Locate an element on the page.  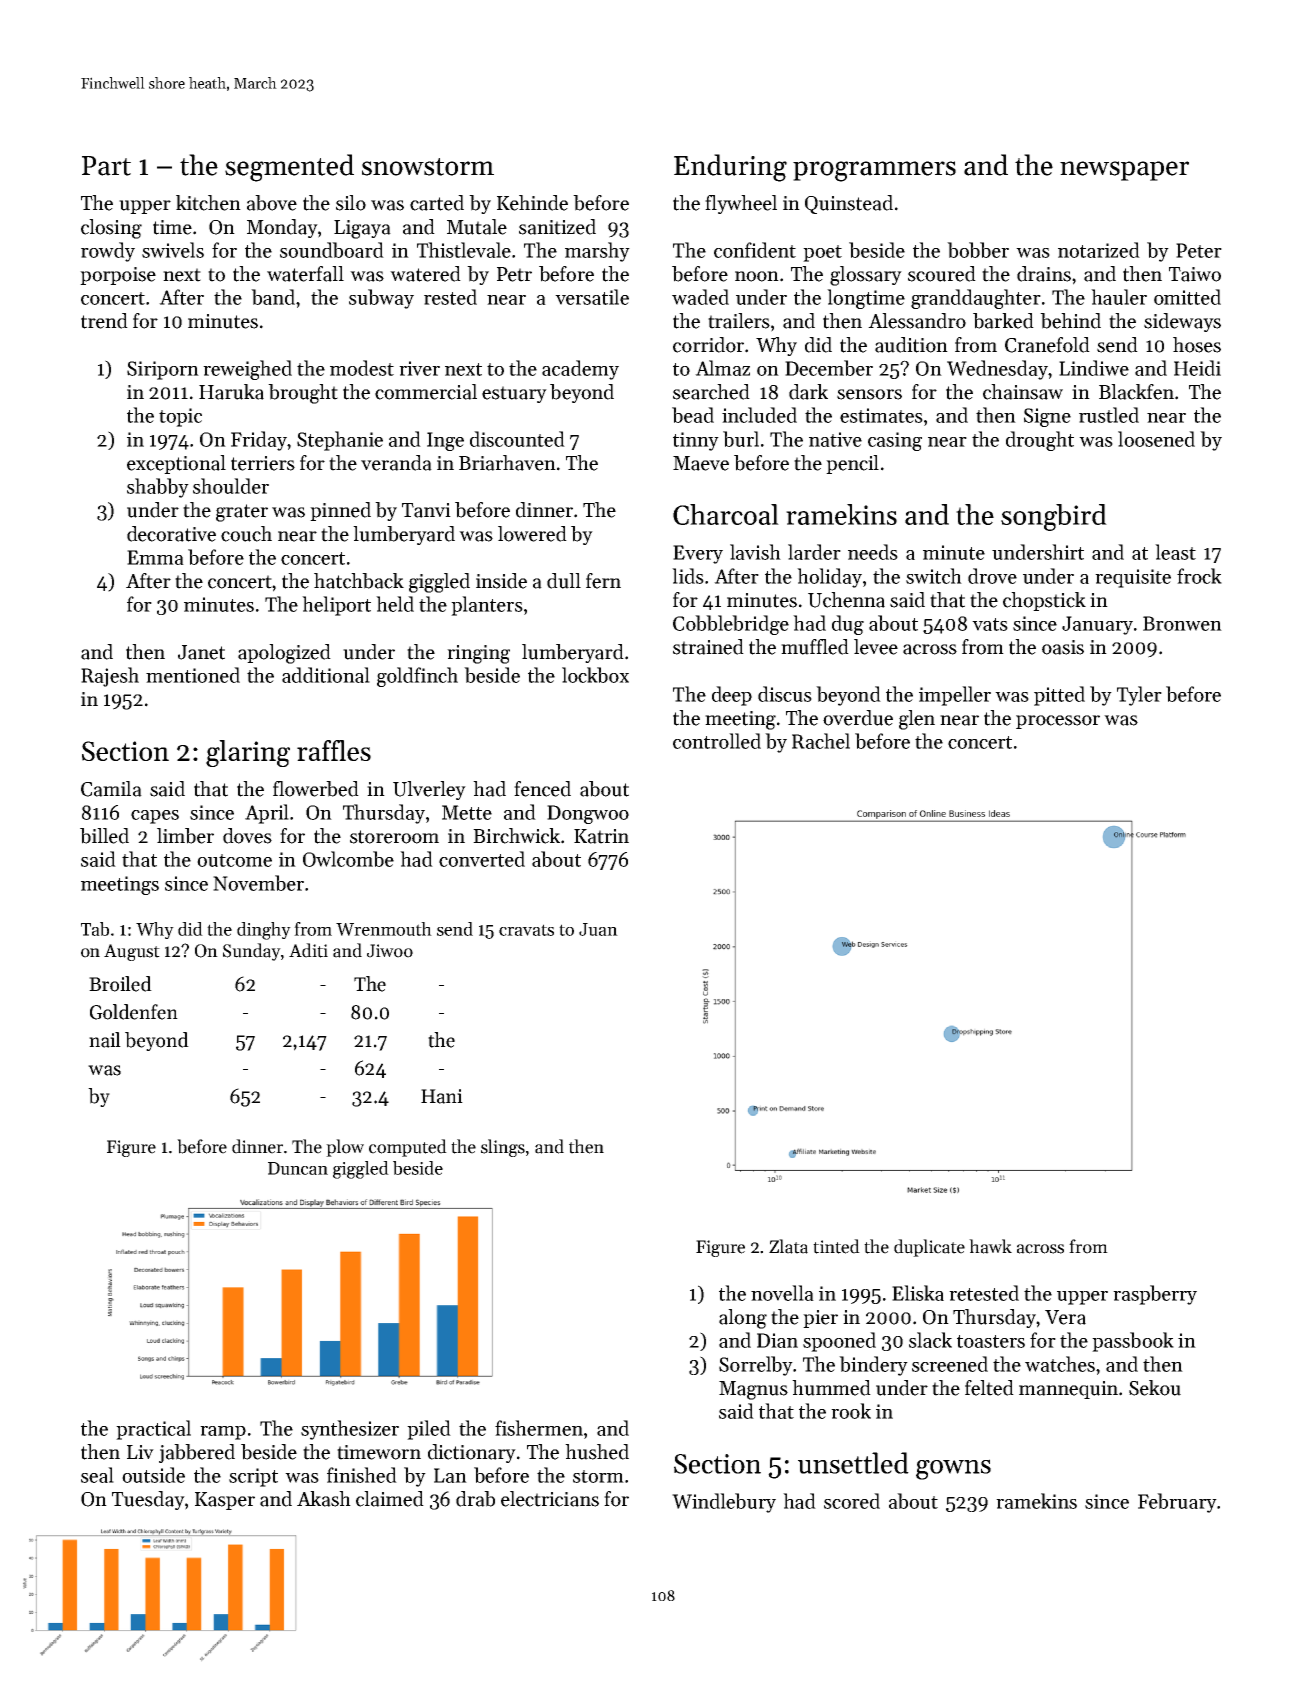
chopstick is located at coordinates (1044, 601).
